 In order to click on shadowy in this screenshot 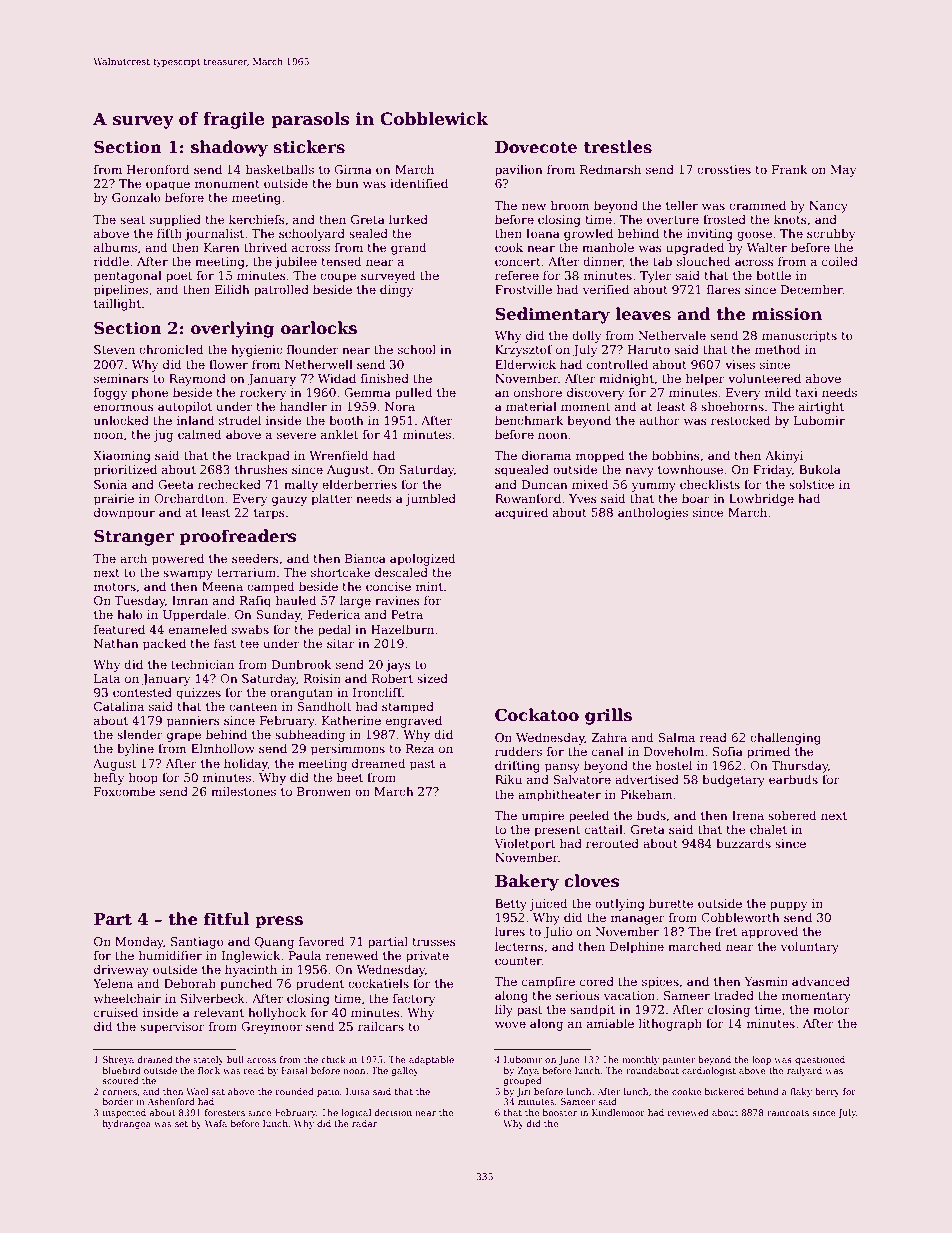, I will do `click(229, 148)`.
